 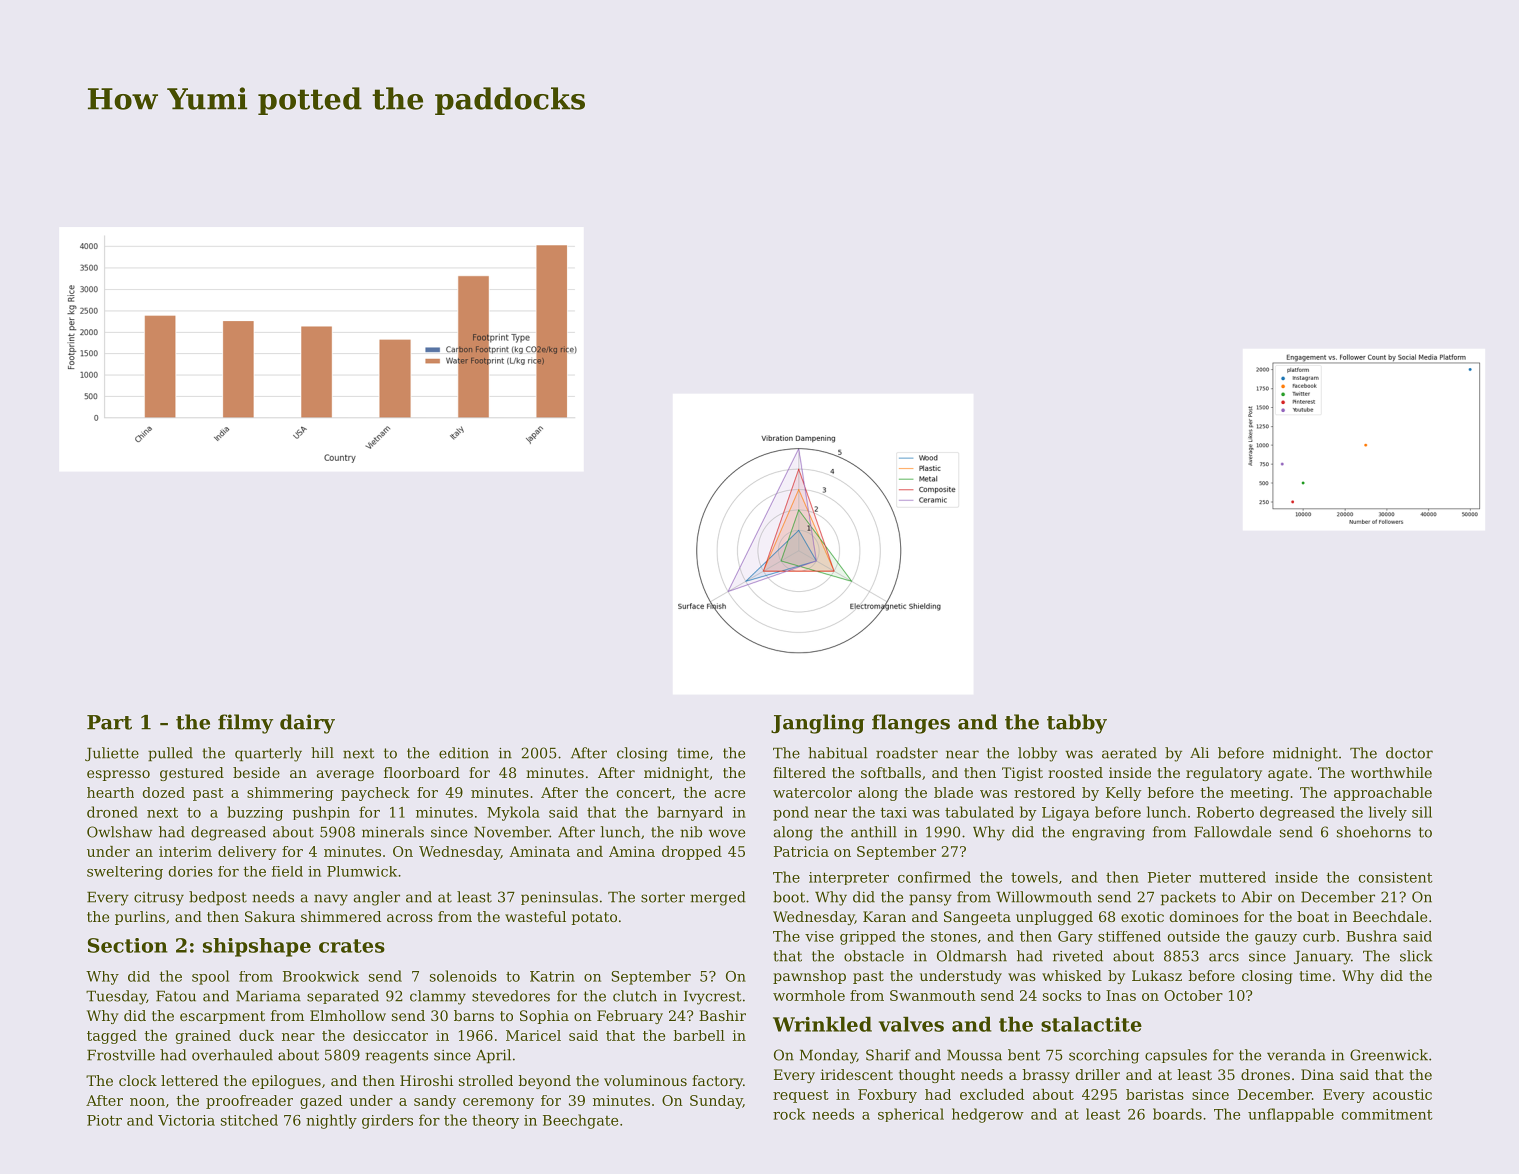 What do you see at coordinates (1224, 957) in the screenshot?
I see `arcs` at bounding box center [1224, 957].
